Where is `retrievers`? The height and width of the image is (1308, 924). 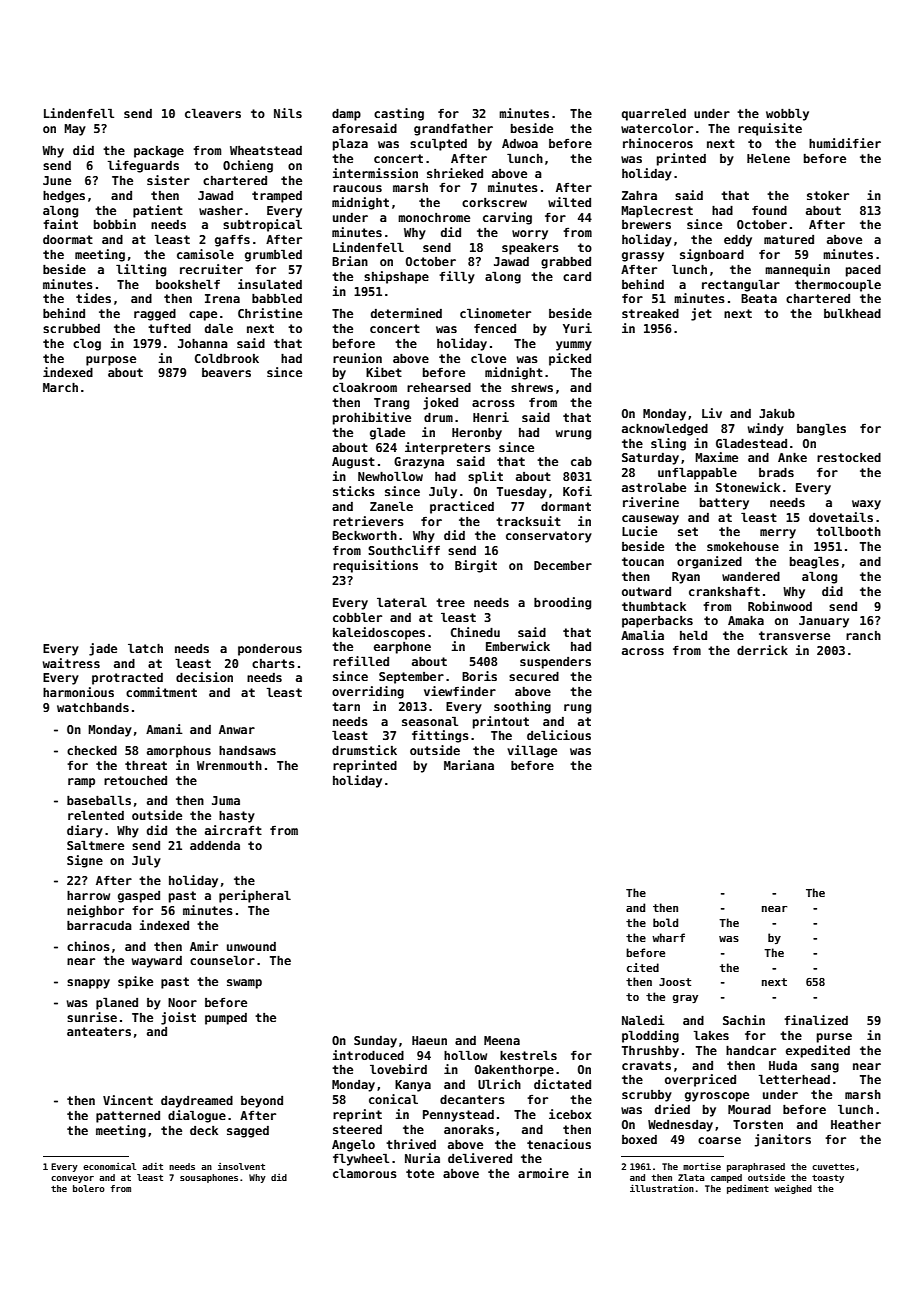 retrievers is located at coordinates (368, 521).
